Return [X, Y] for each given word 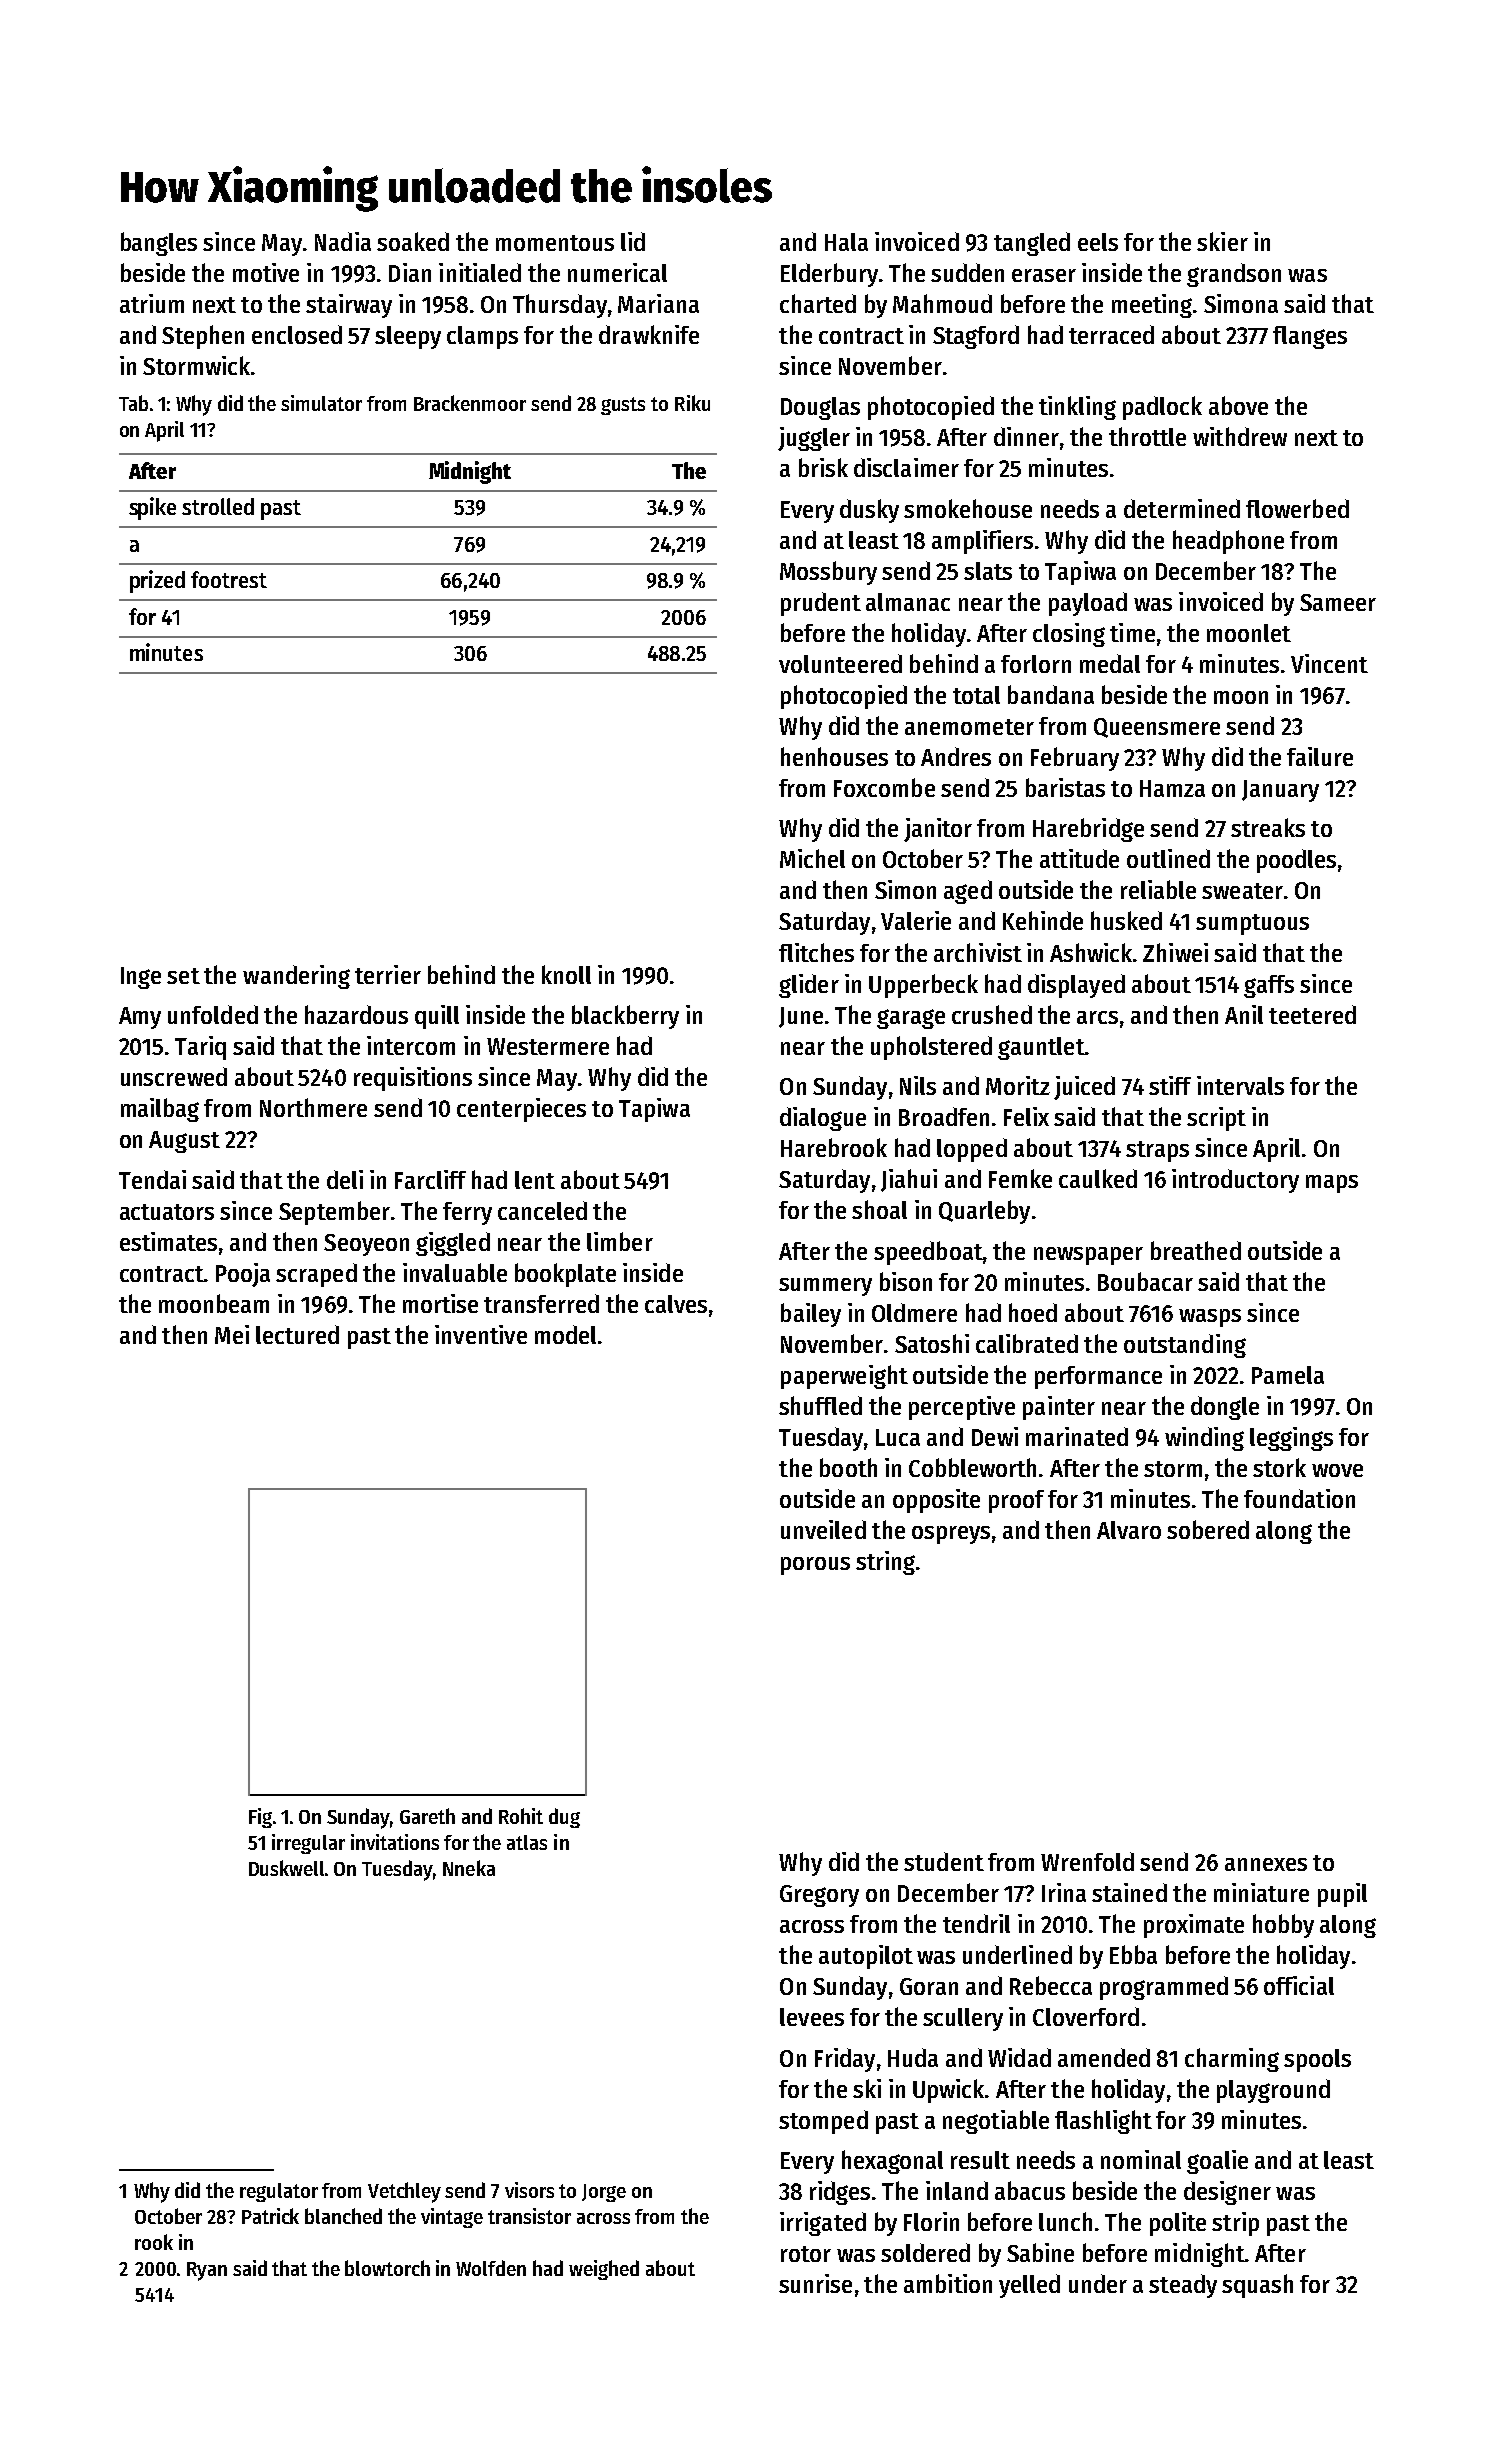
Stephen [203, 337]
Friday [845, 2060]
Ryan [207, 2271]
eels [1098, 242]
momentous [555, 243]
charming [1232, 2060]
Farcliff [430, 1179]
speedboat [928, 1253]
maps [1332, 1184]
